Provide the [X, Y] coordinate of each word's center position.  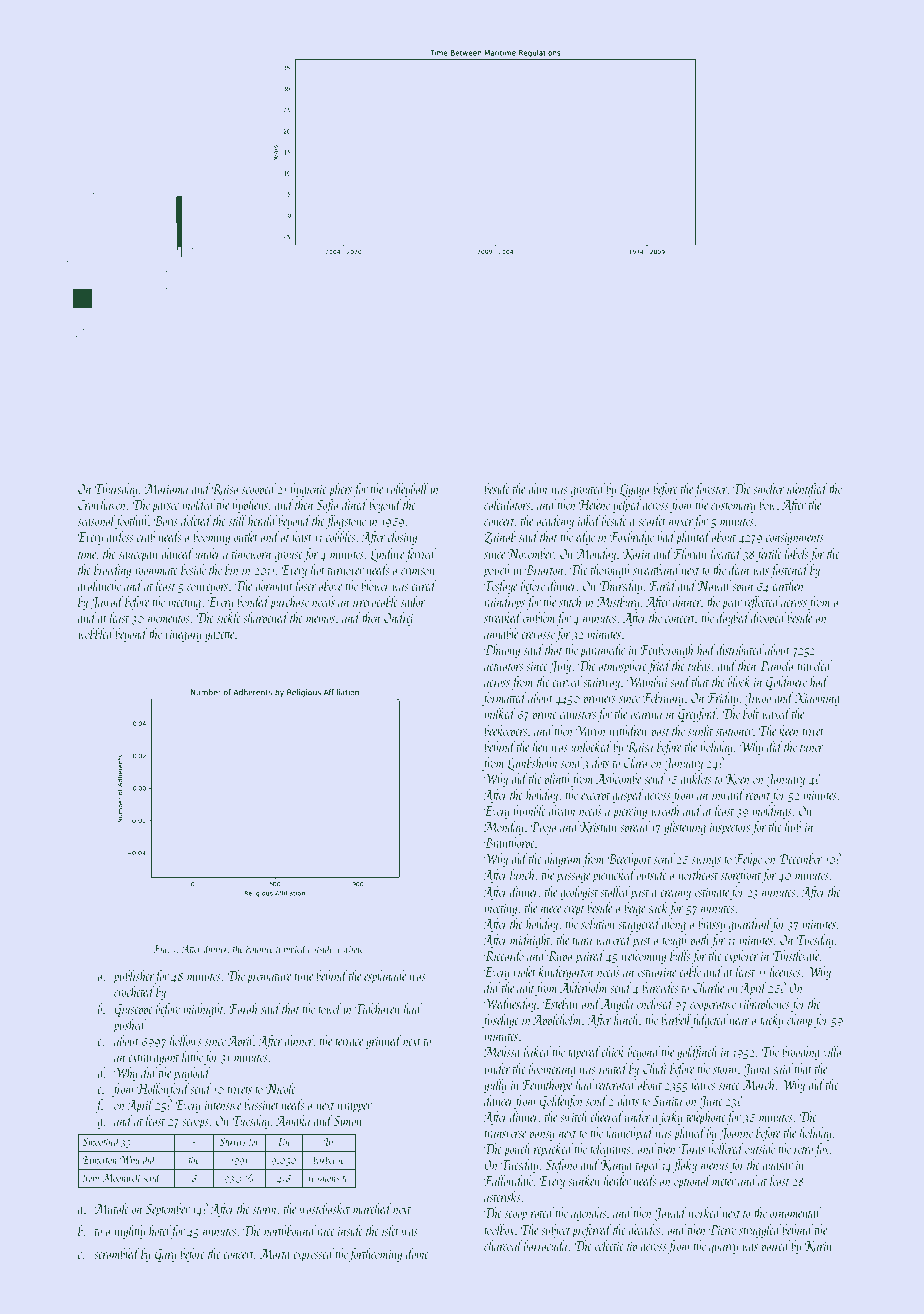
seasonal [97, 522]
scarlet [652, 520]
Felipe [748, 860]
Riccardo [504, 956]
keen [788, 730]
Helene [594, 504]
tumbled [291, 948]
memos [320, 619]
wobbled [96, 633]
